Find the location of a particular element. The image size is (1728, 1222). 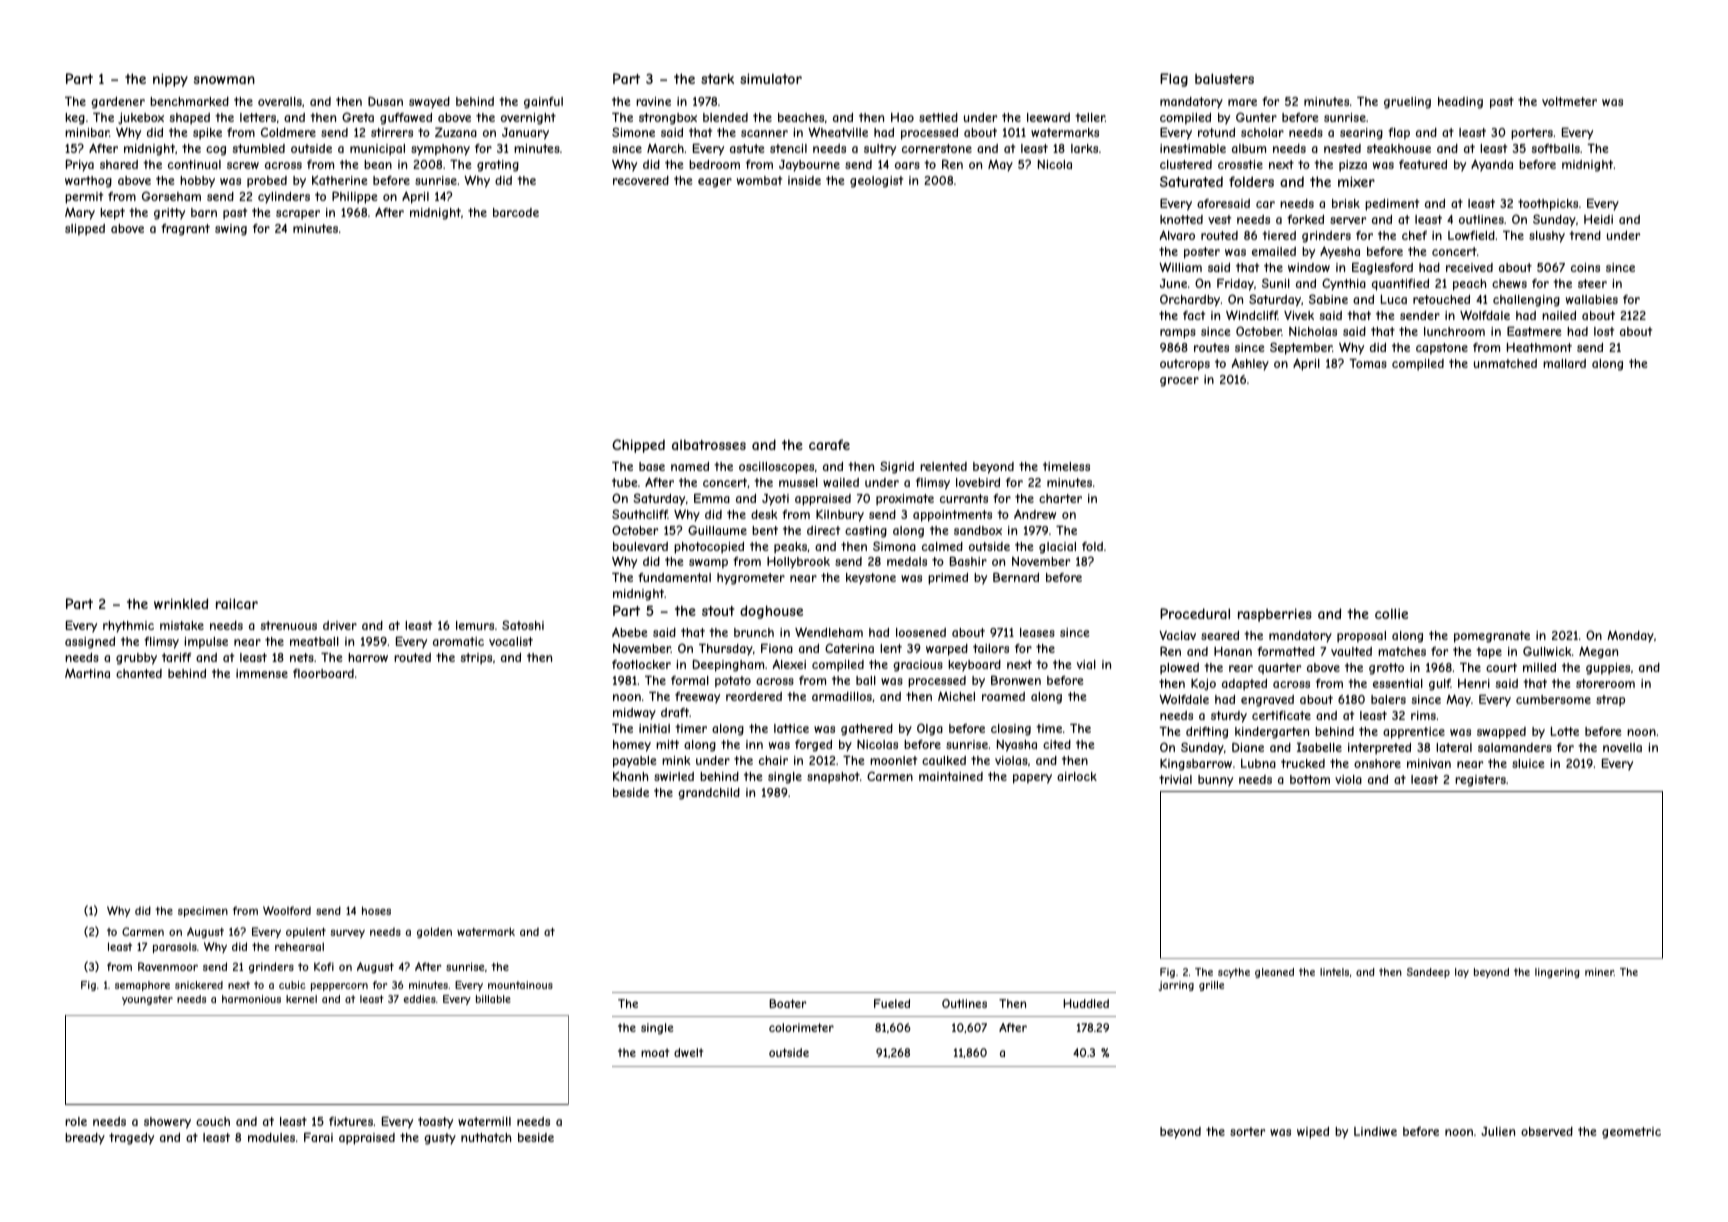

balusters is located at coordinates (1224, 78).
